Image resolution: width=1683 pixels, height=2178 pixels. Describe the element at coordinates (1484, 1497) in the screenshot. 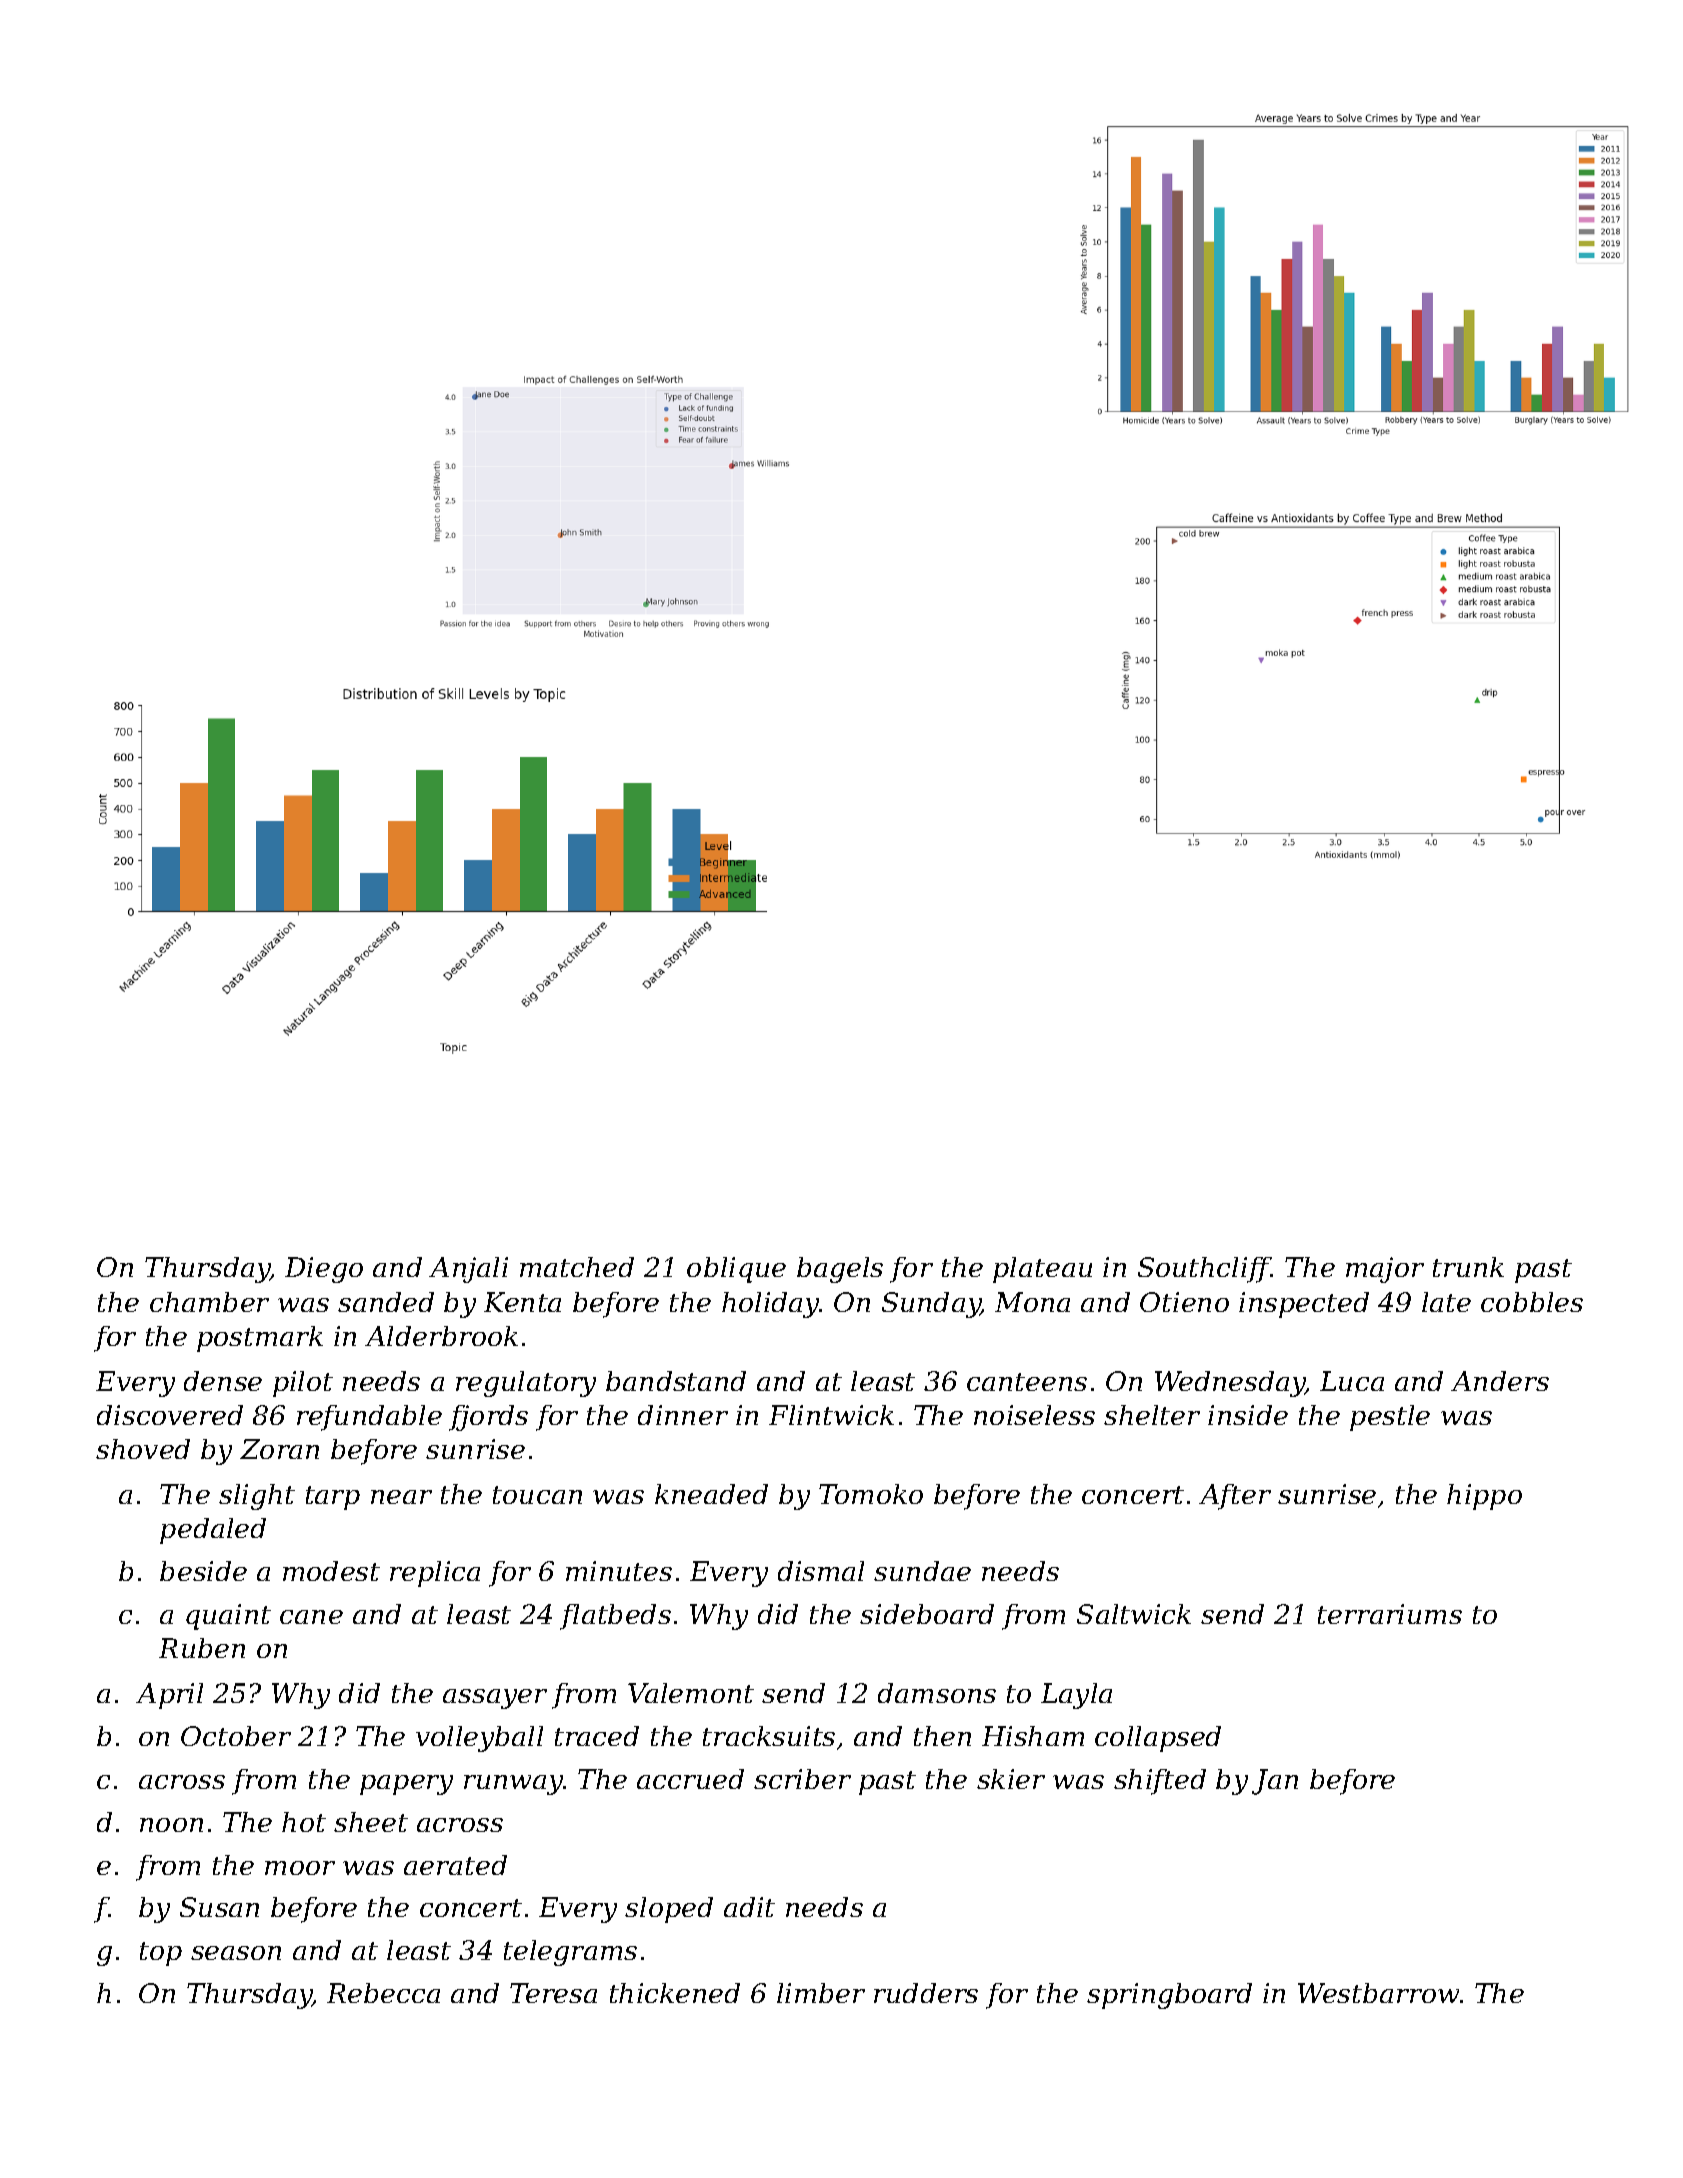

I see `hippo` at that location.
